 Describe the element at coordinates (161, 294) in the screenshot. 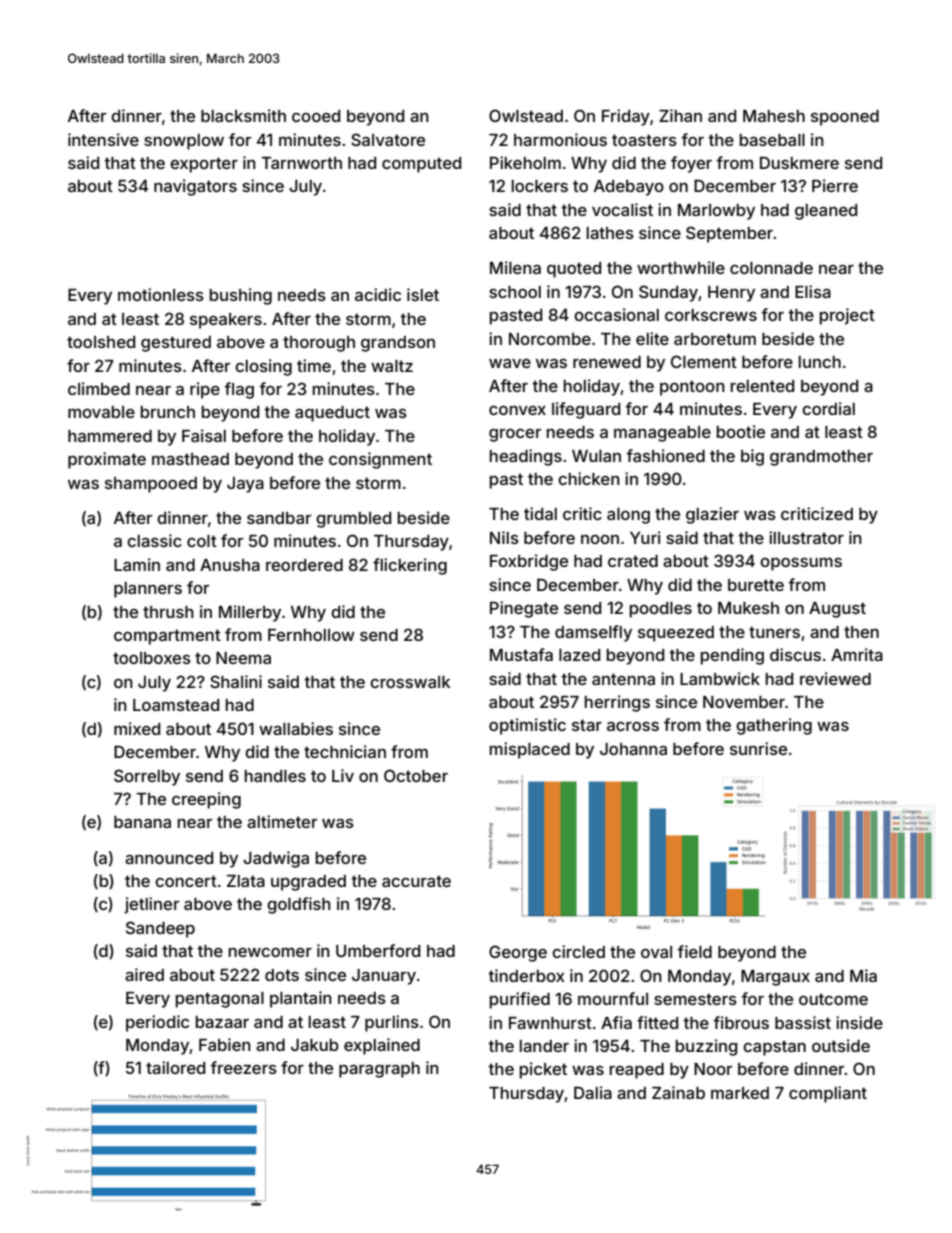

I see `motionless` at that location.
